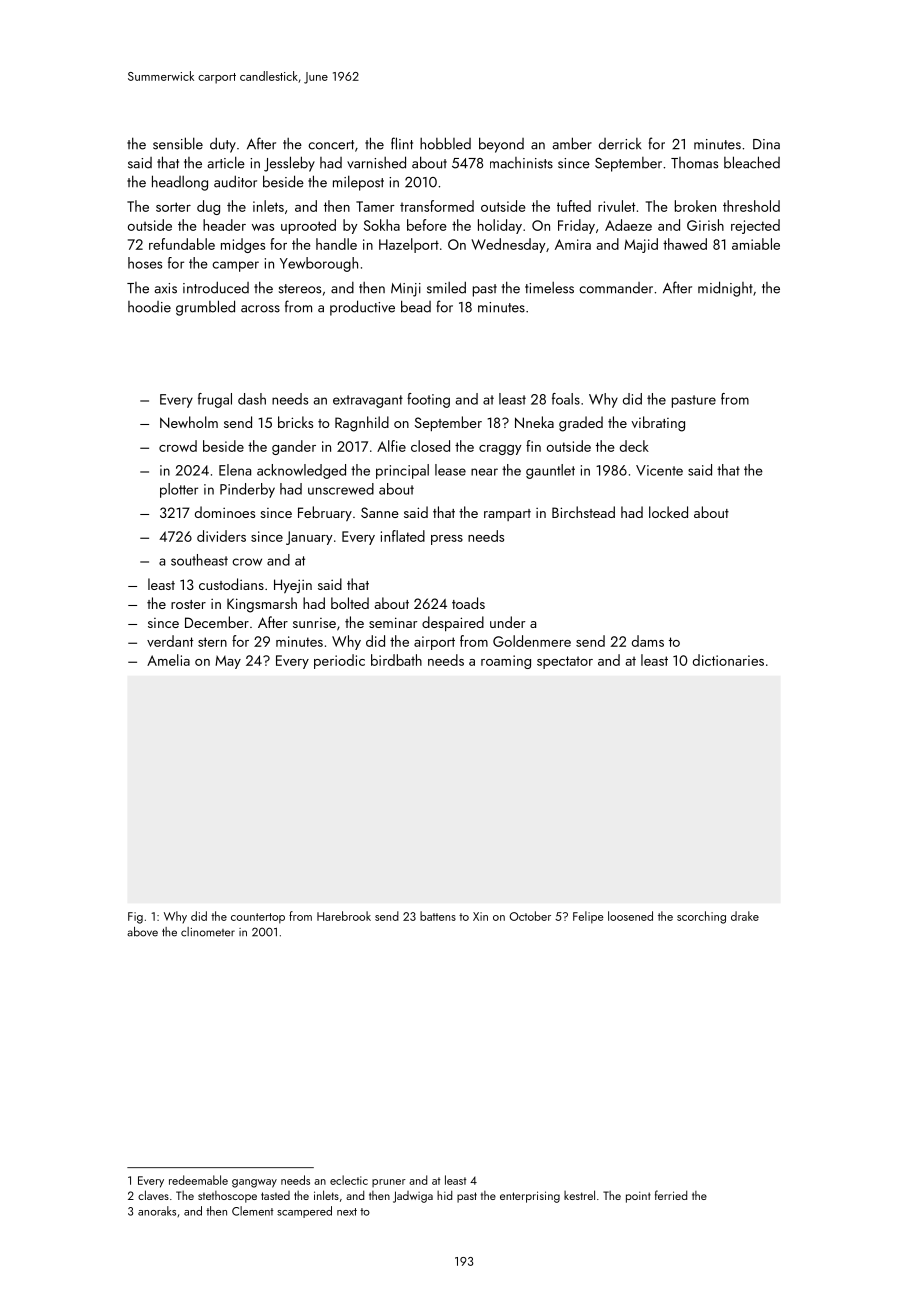  What do you see at coordinates (205, 308) in the screenshot?
I see `grumbled` at bounding box center [205, 308].
